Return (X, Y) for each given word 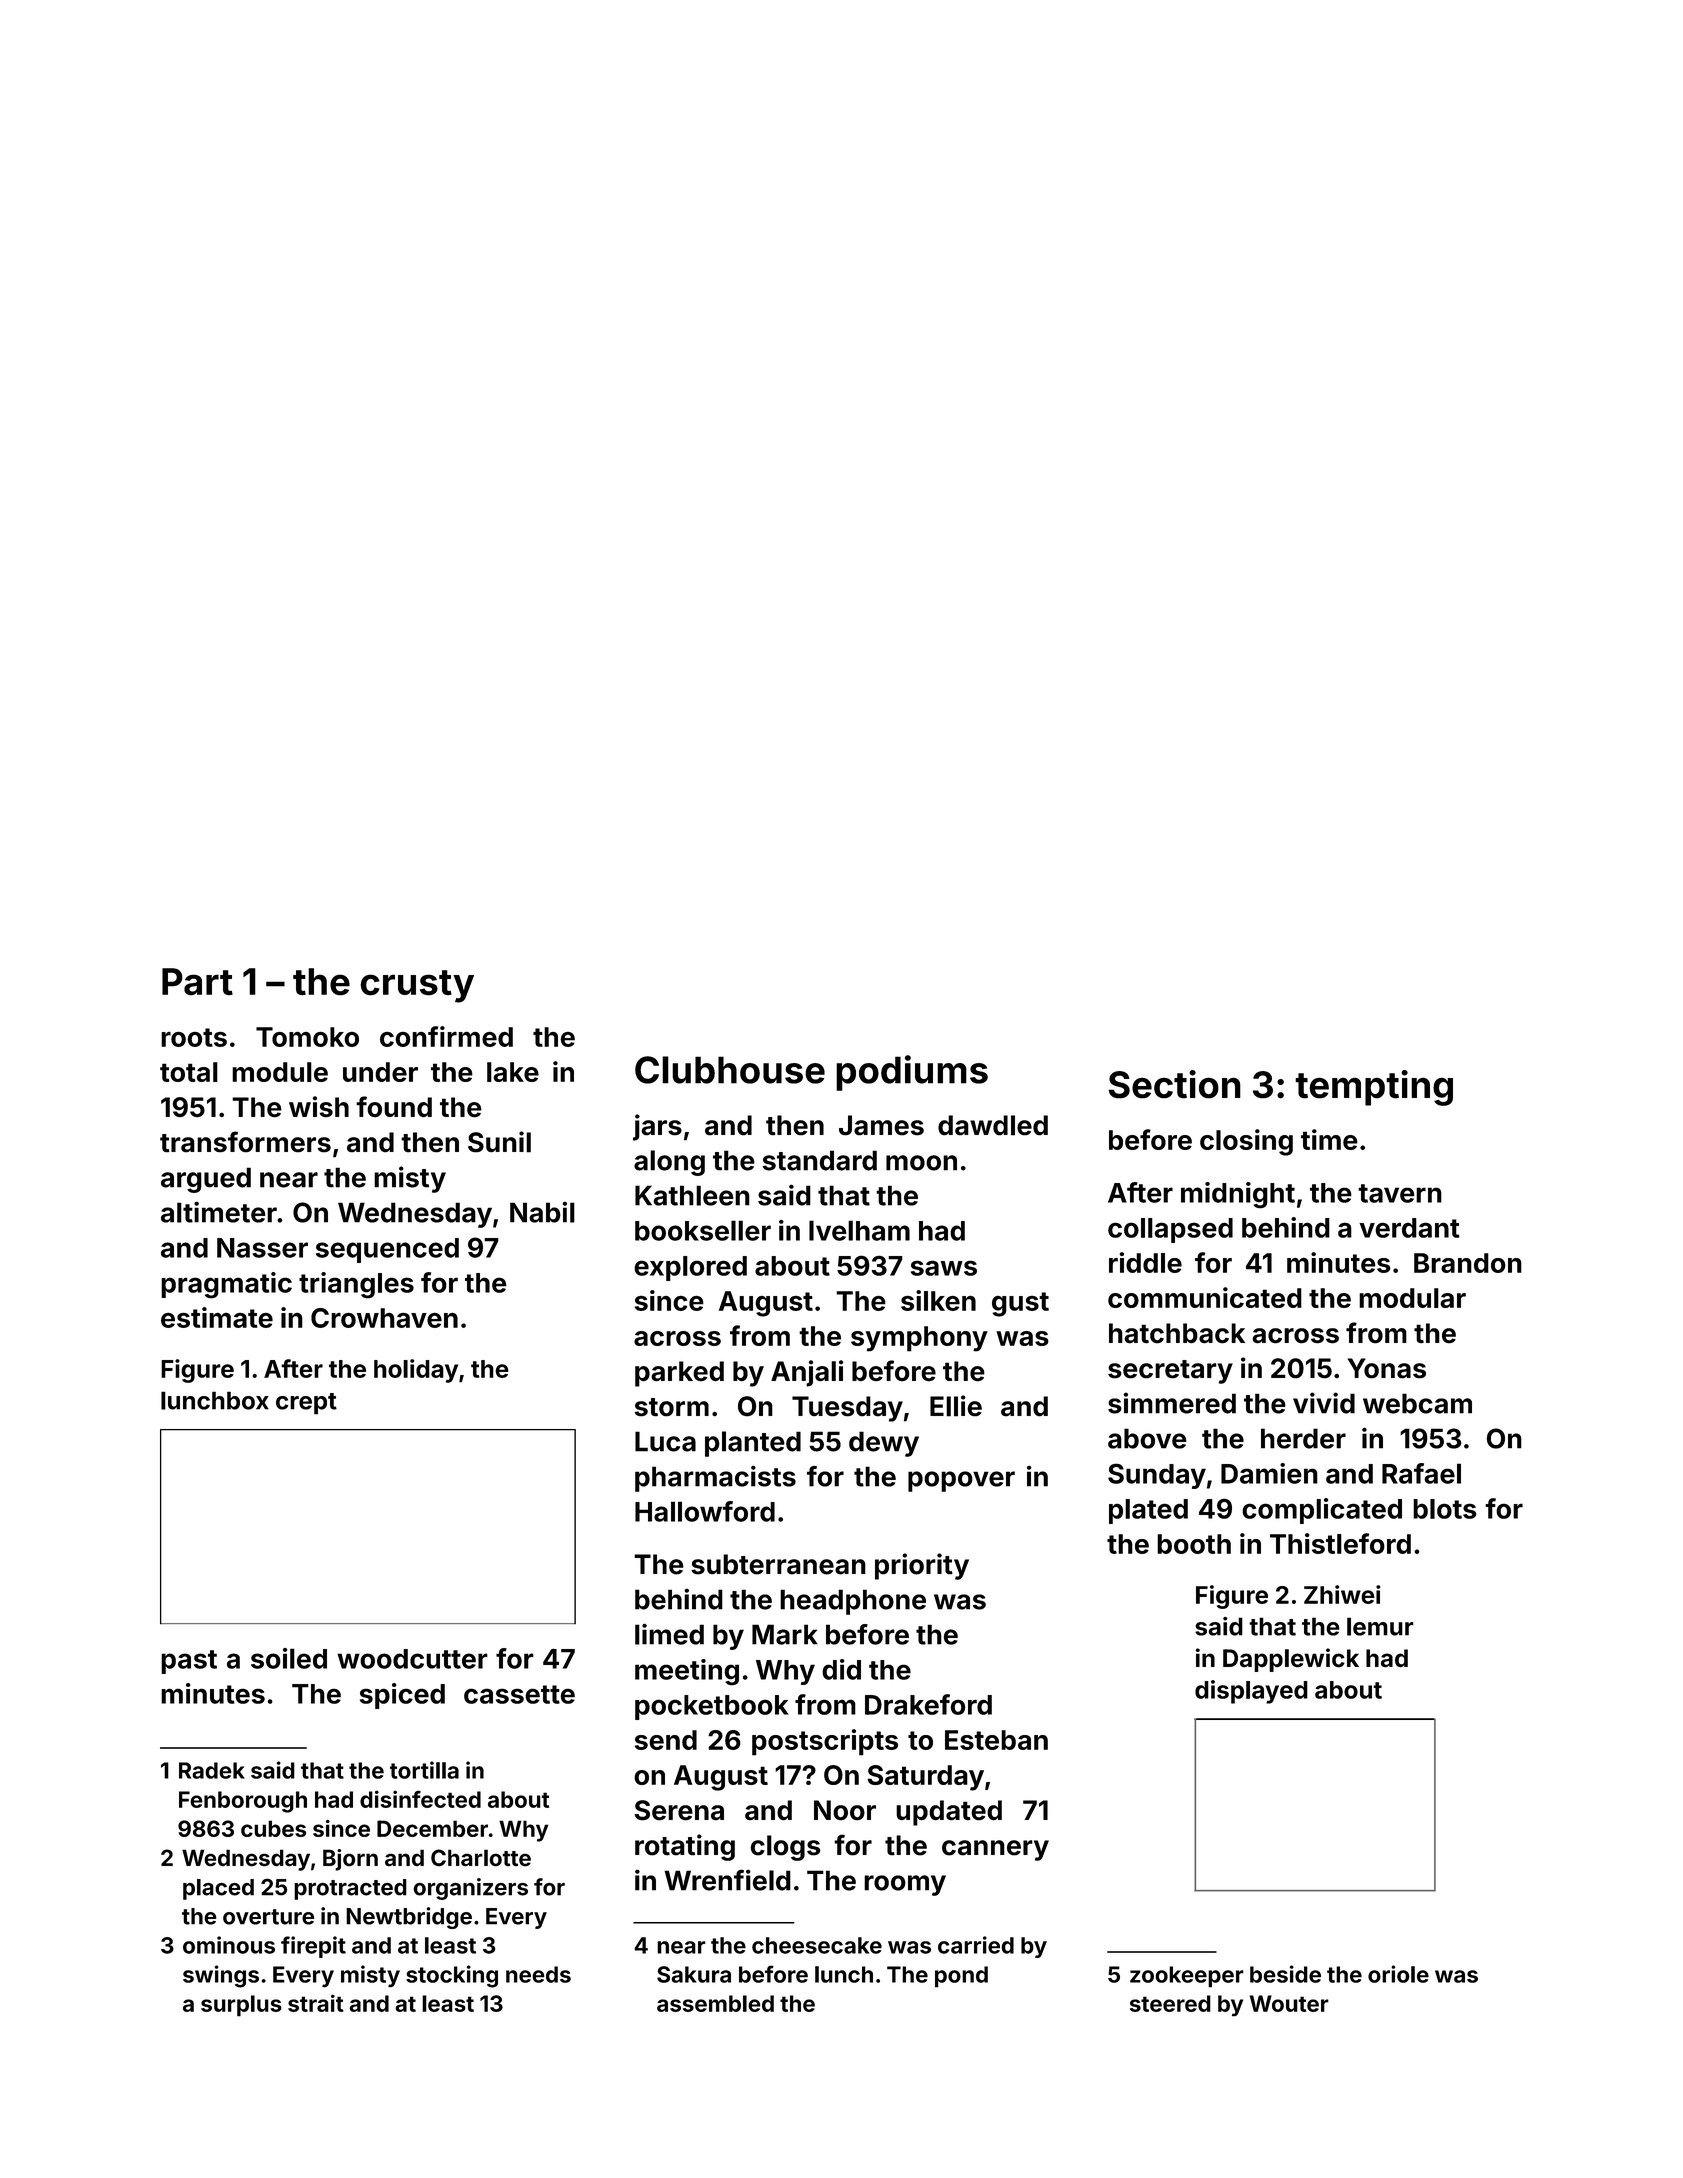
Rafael (1421, 1473)
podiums (912, 1073)
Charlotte (481, 1858)
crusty (417, 986)
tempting (1374, 1088)
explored (690, 1268)
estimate (217, 1317)
